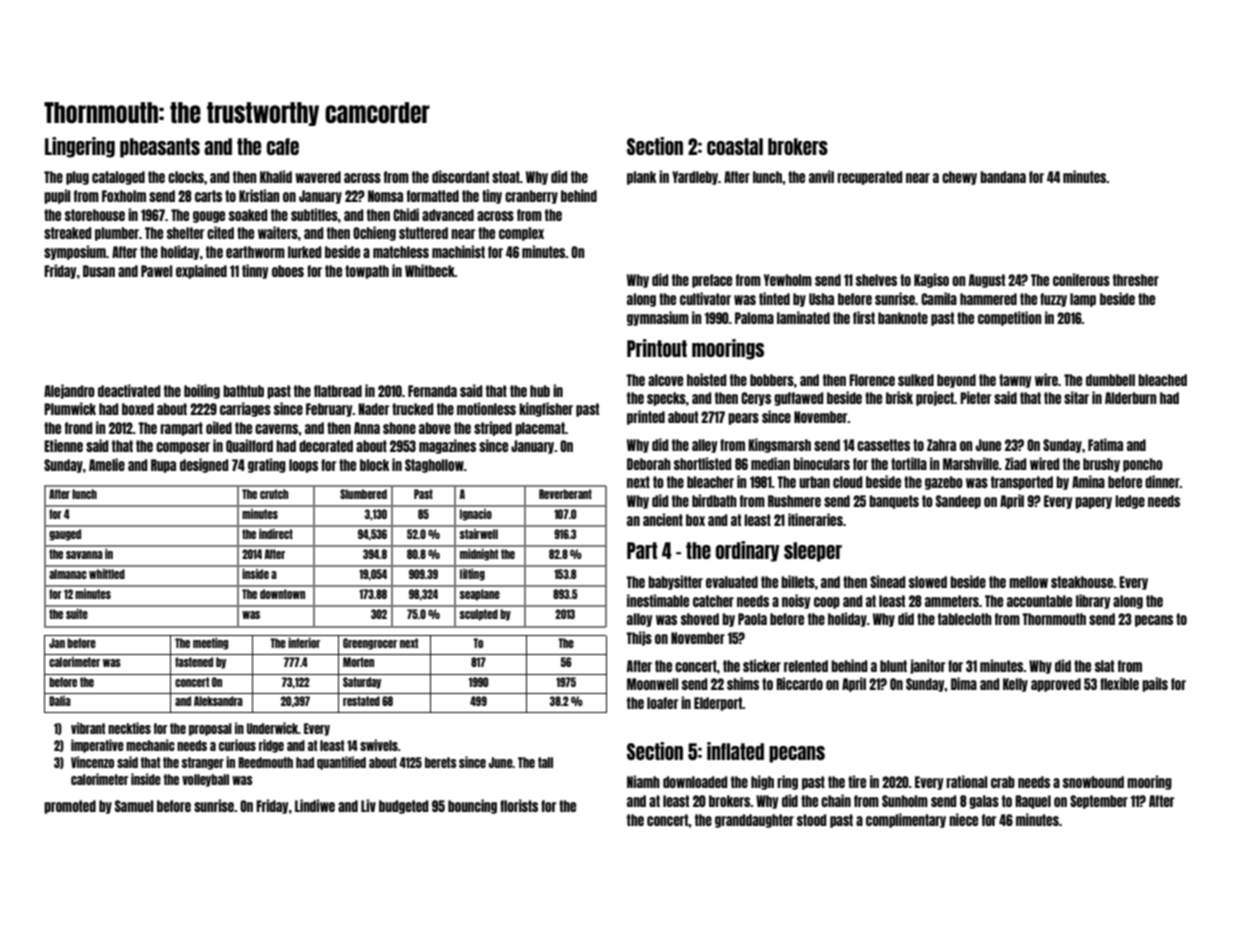 The image size is (1233, 952). Describe the element at coordinates (1003, 177) in the document. I see `bandana` at that location.
